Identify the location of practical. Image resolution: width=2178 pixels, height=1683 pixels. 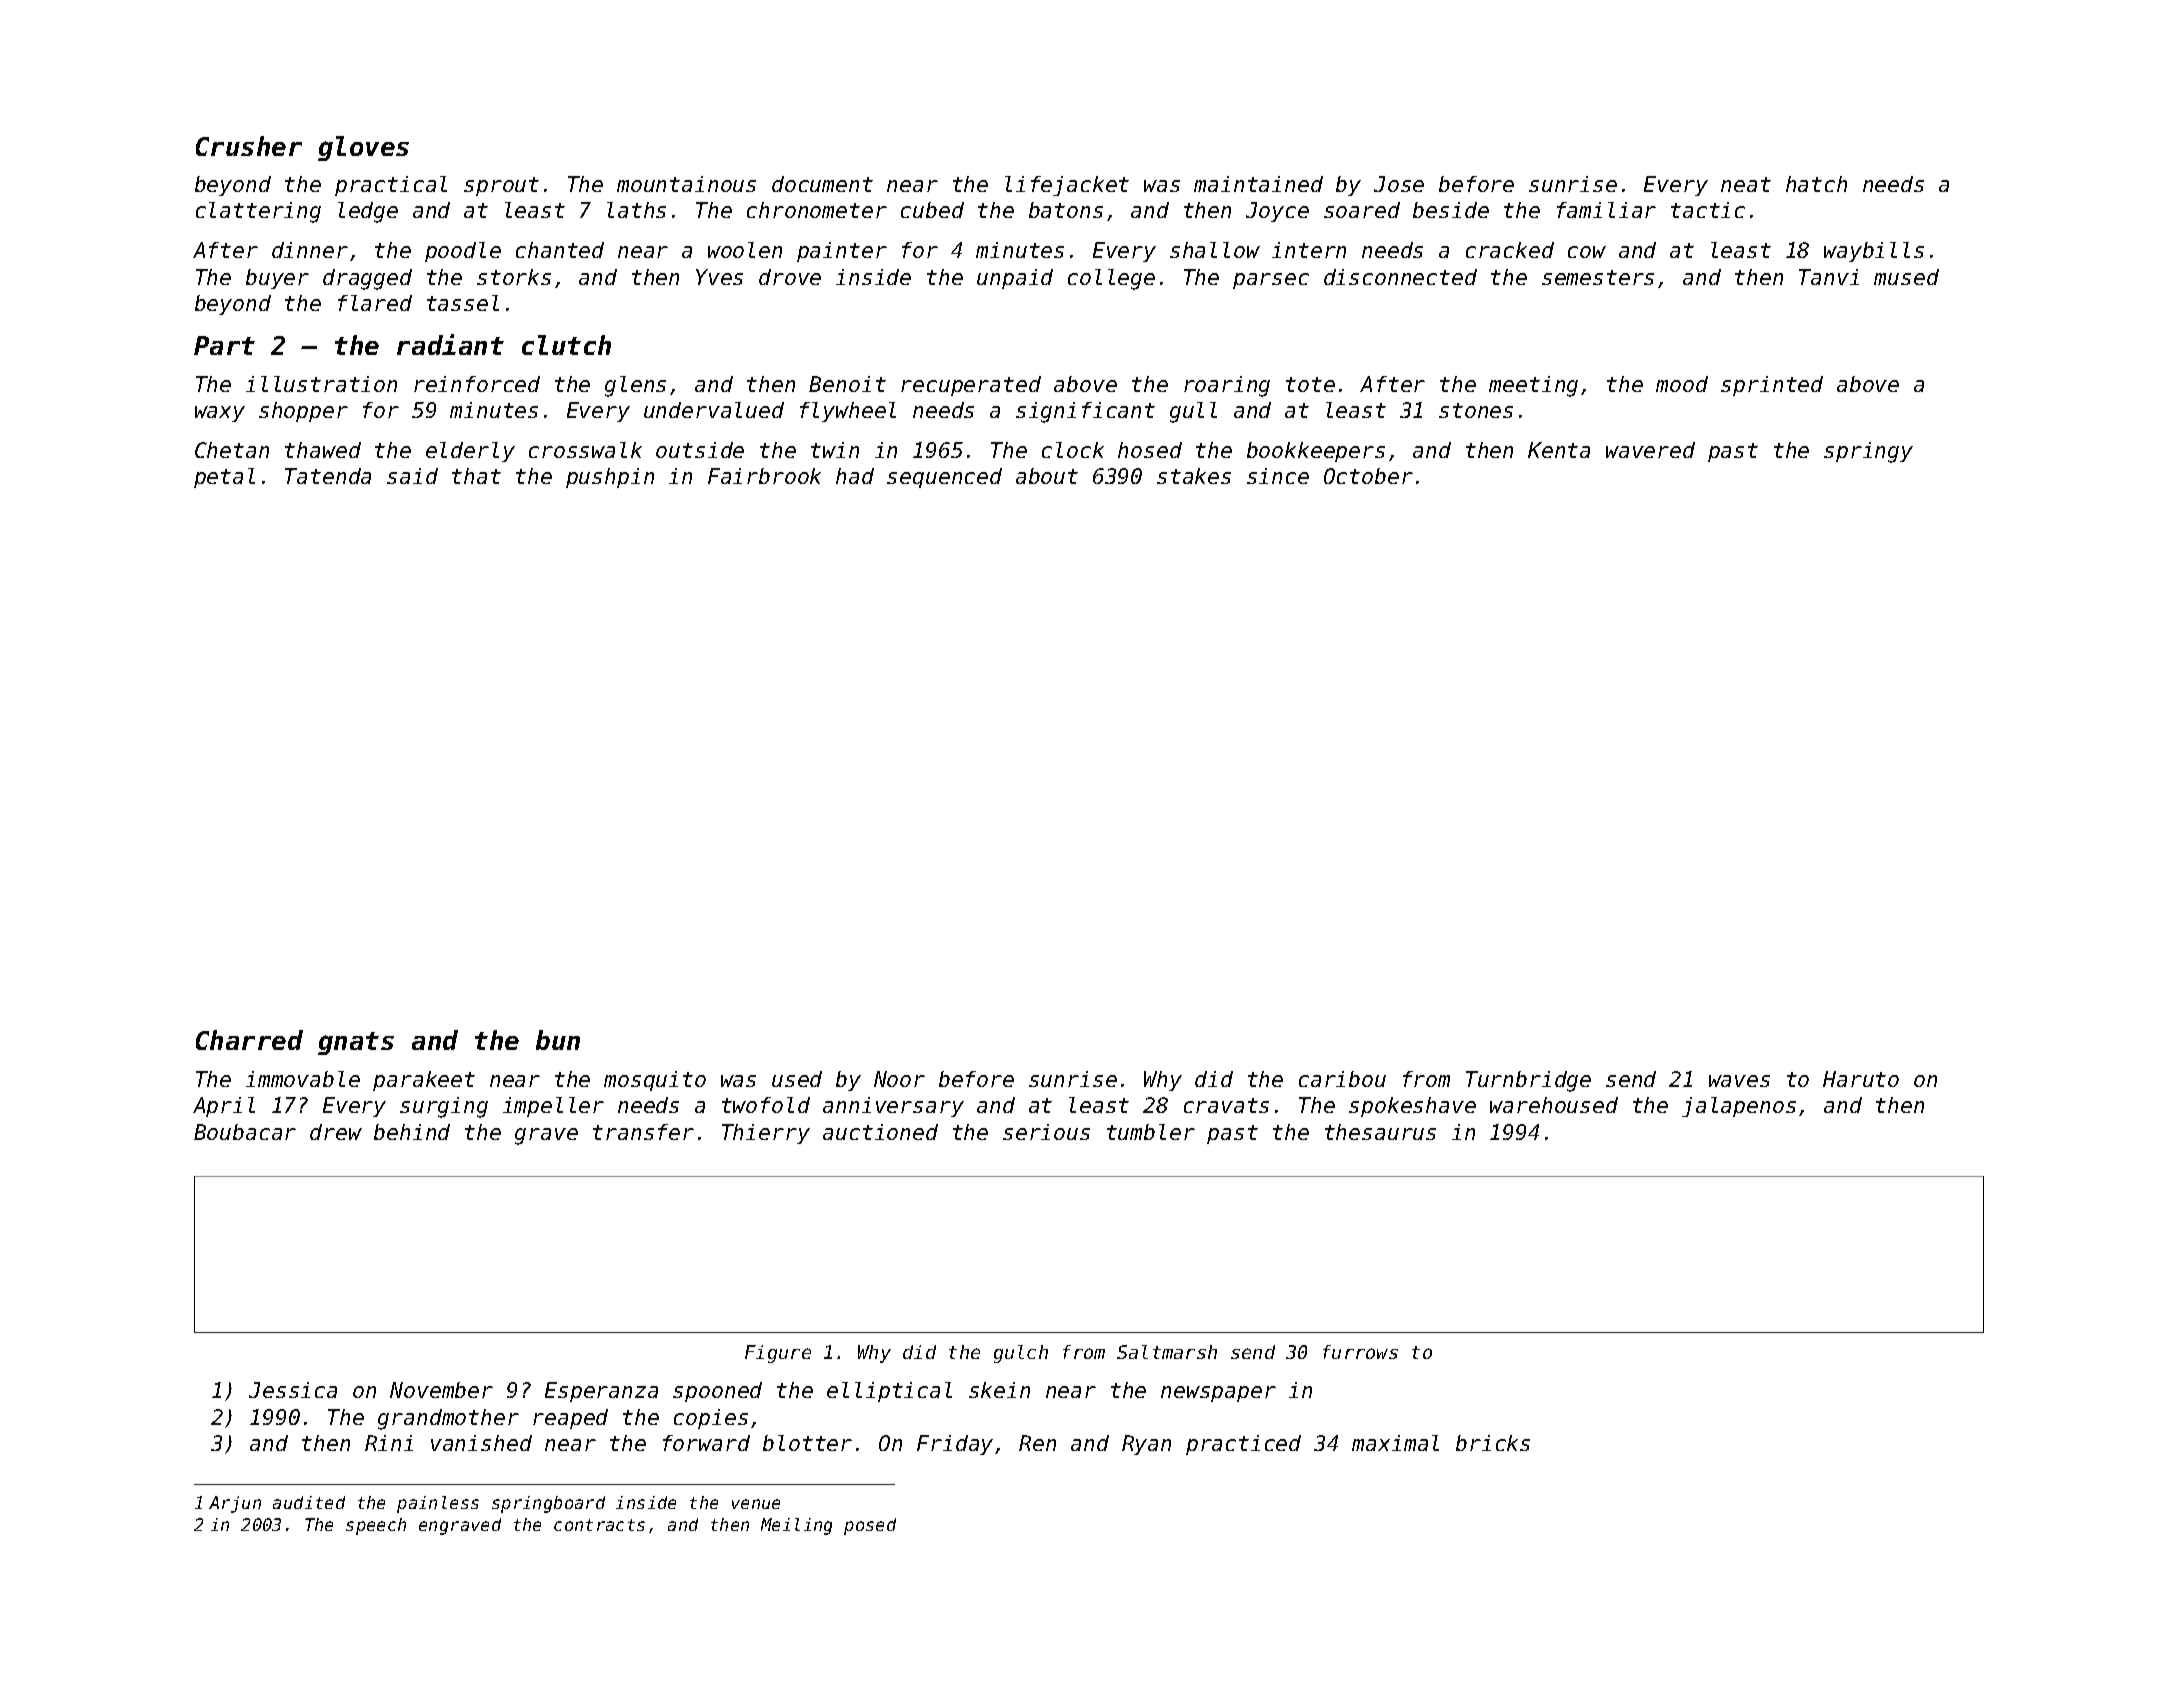
(391, 186).
